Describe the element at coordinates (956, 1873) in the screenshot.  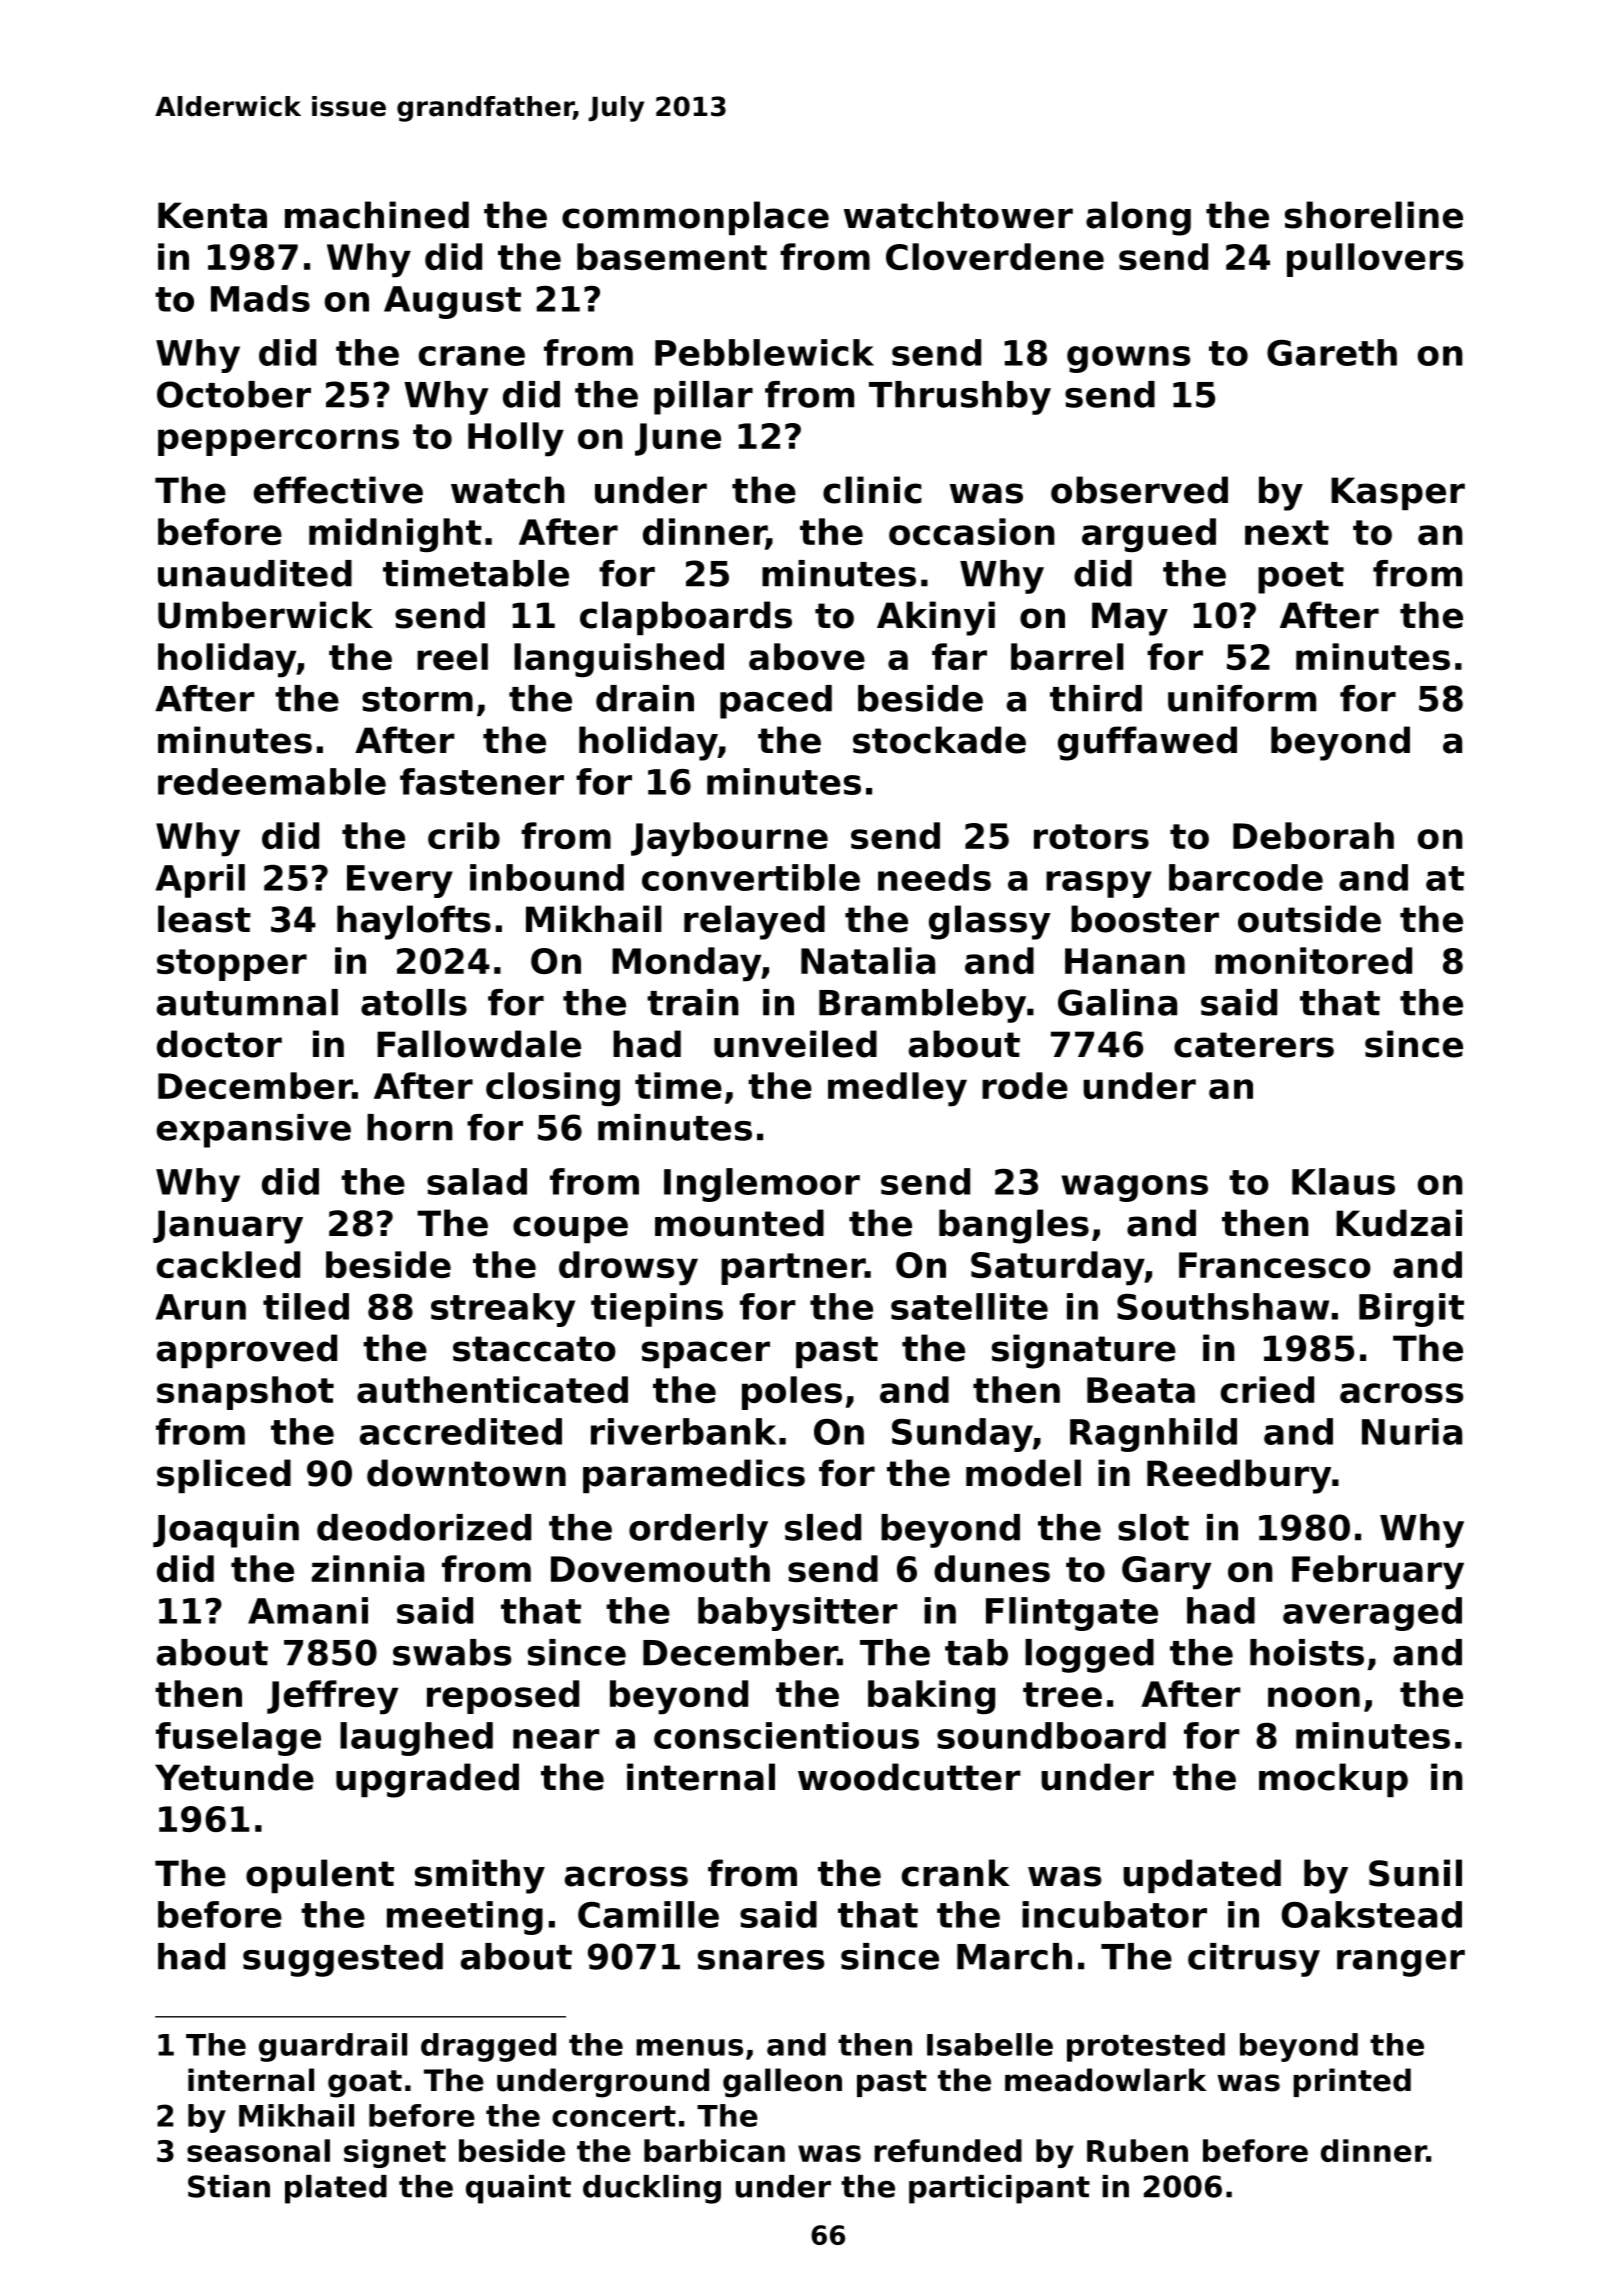
I see `crank` at that location.
